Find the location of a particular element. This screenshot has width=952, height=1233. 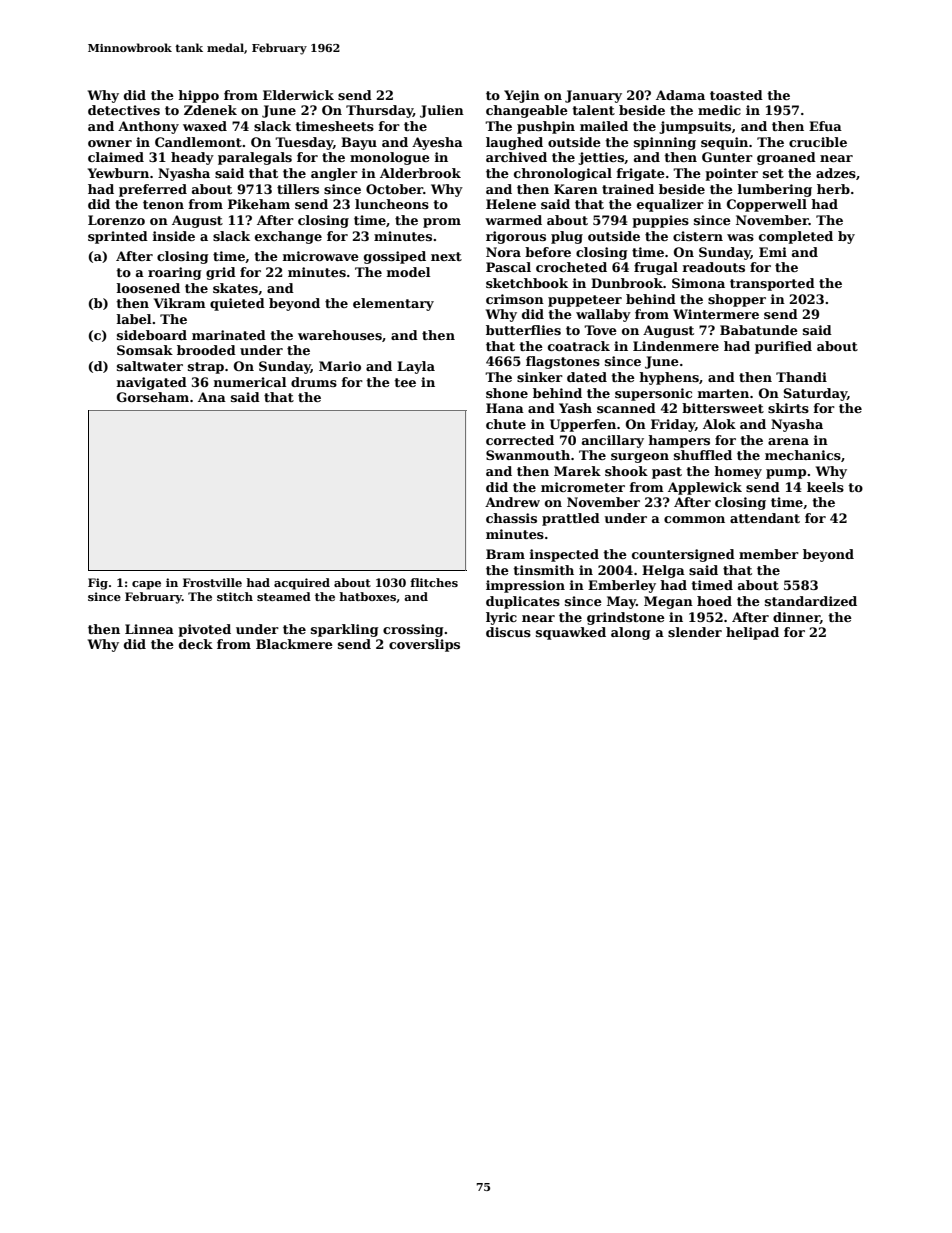

May is located at coordinates (621, 602).
